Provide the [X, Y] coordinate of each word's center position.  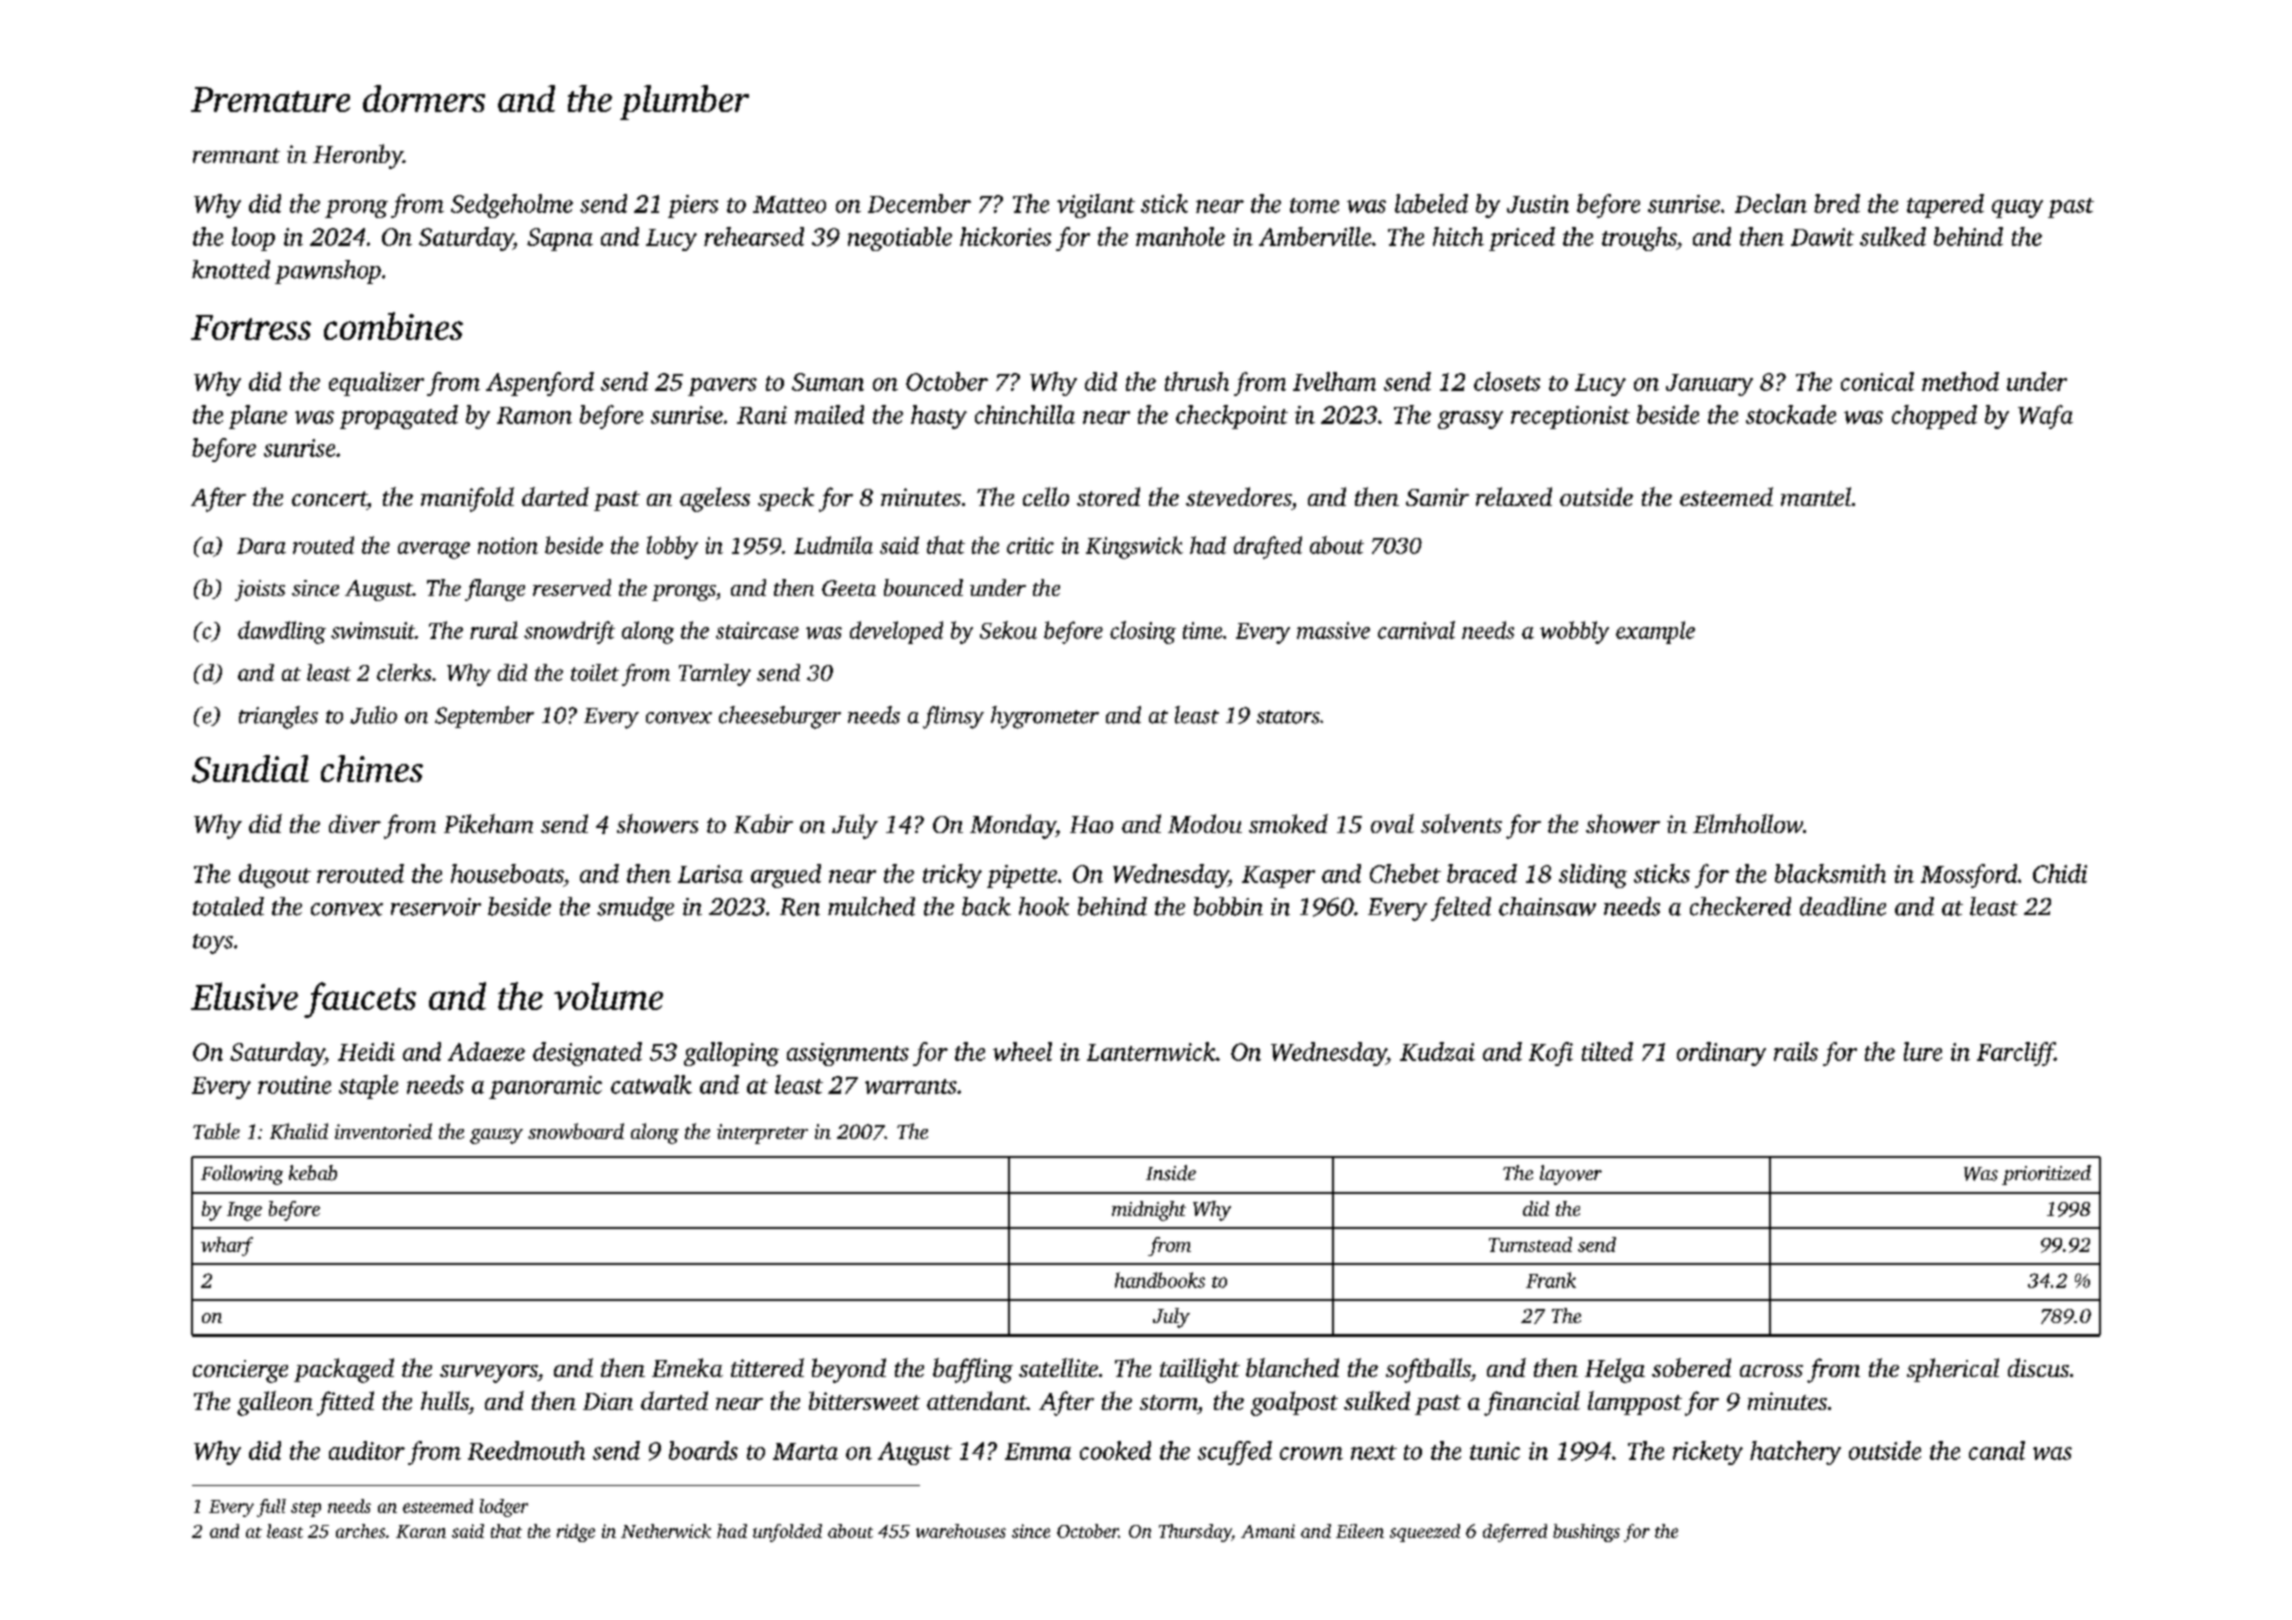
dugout [275, 876]
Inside [1171, 1173]
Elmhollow [1748, 823]
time [1202, 630]
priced [1522, 239]
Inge [244, 1211]
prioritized [2046, 1175]
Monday [1013, 826]
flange [495, 590]
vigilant [1096, 206]
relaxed [1514, 496]
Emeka [687, 1367]
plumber [684, 102]
